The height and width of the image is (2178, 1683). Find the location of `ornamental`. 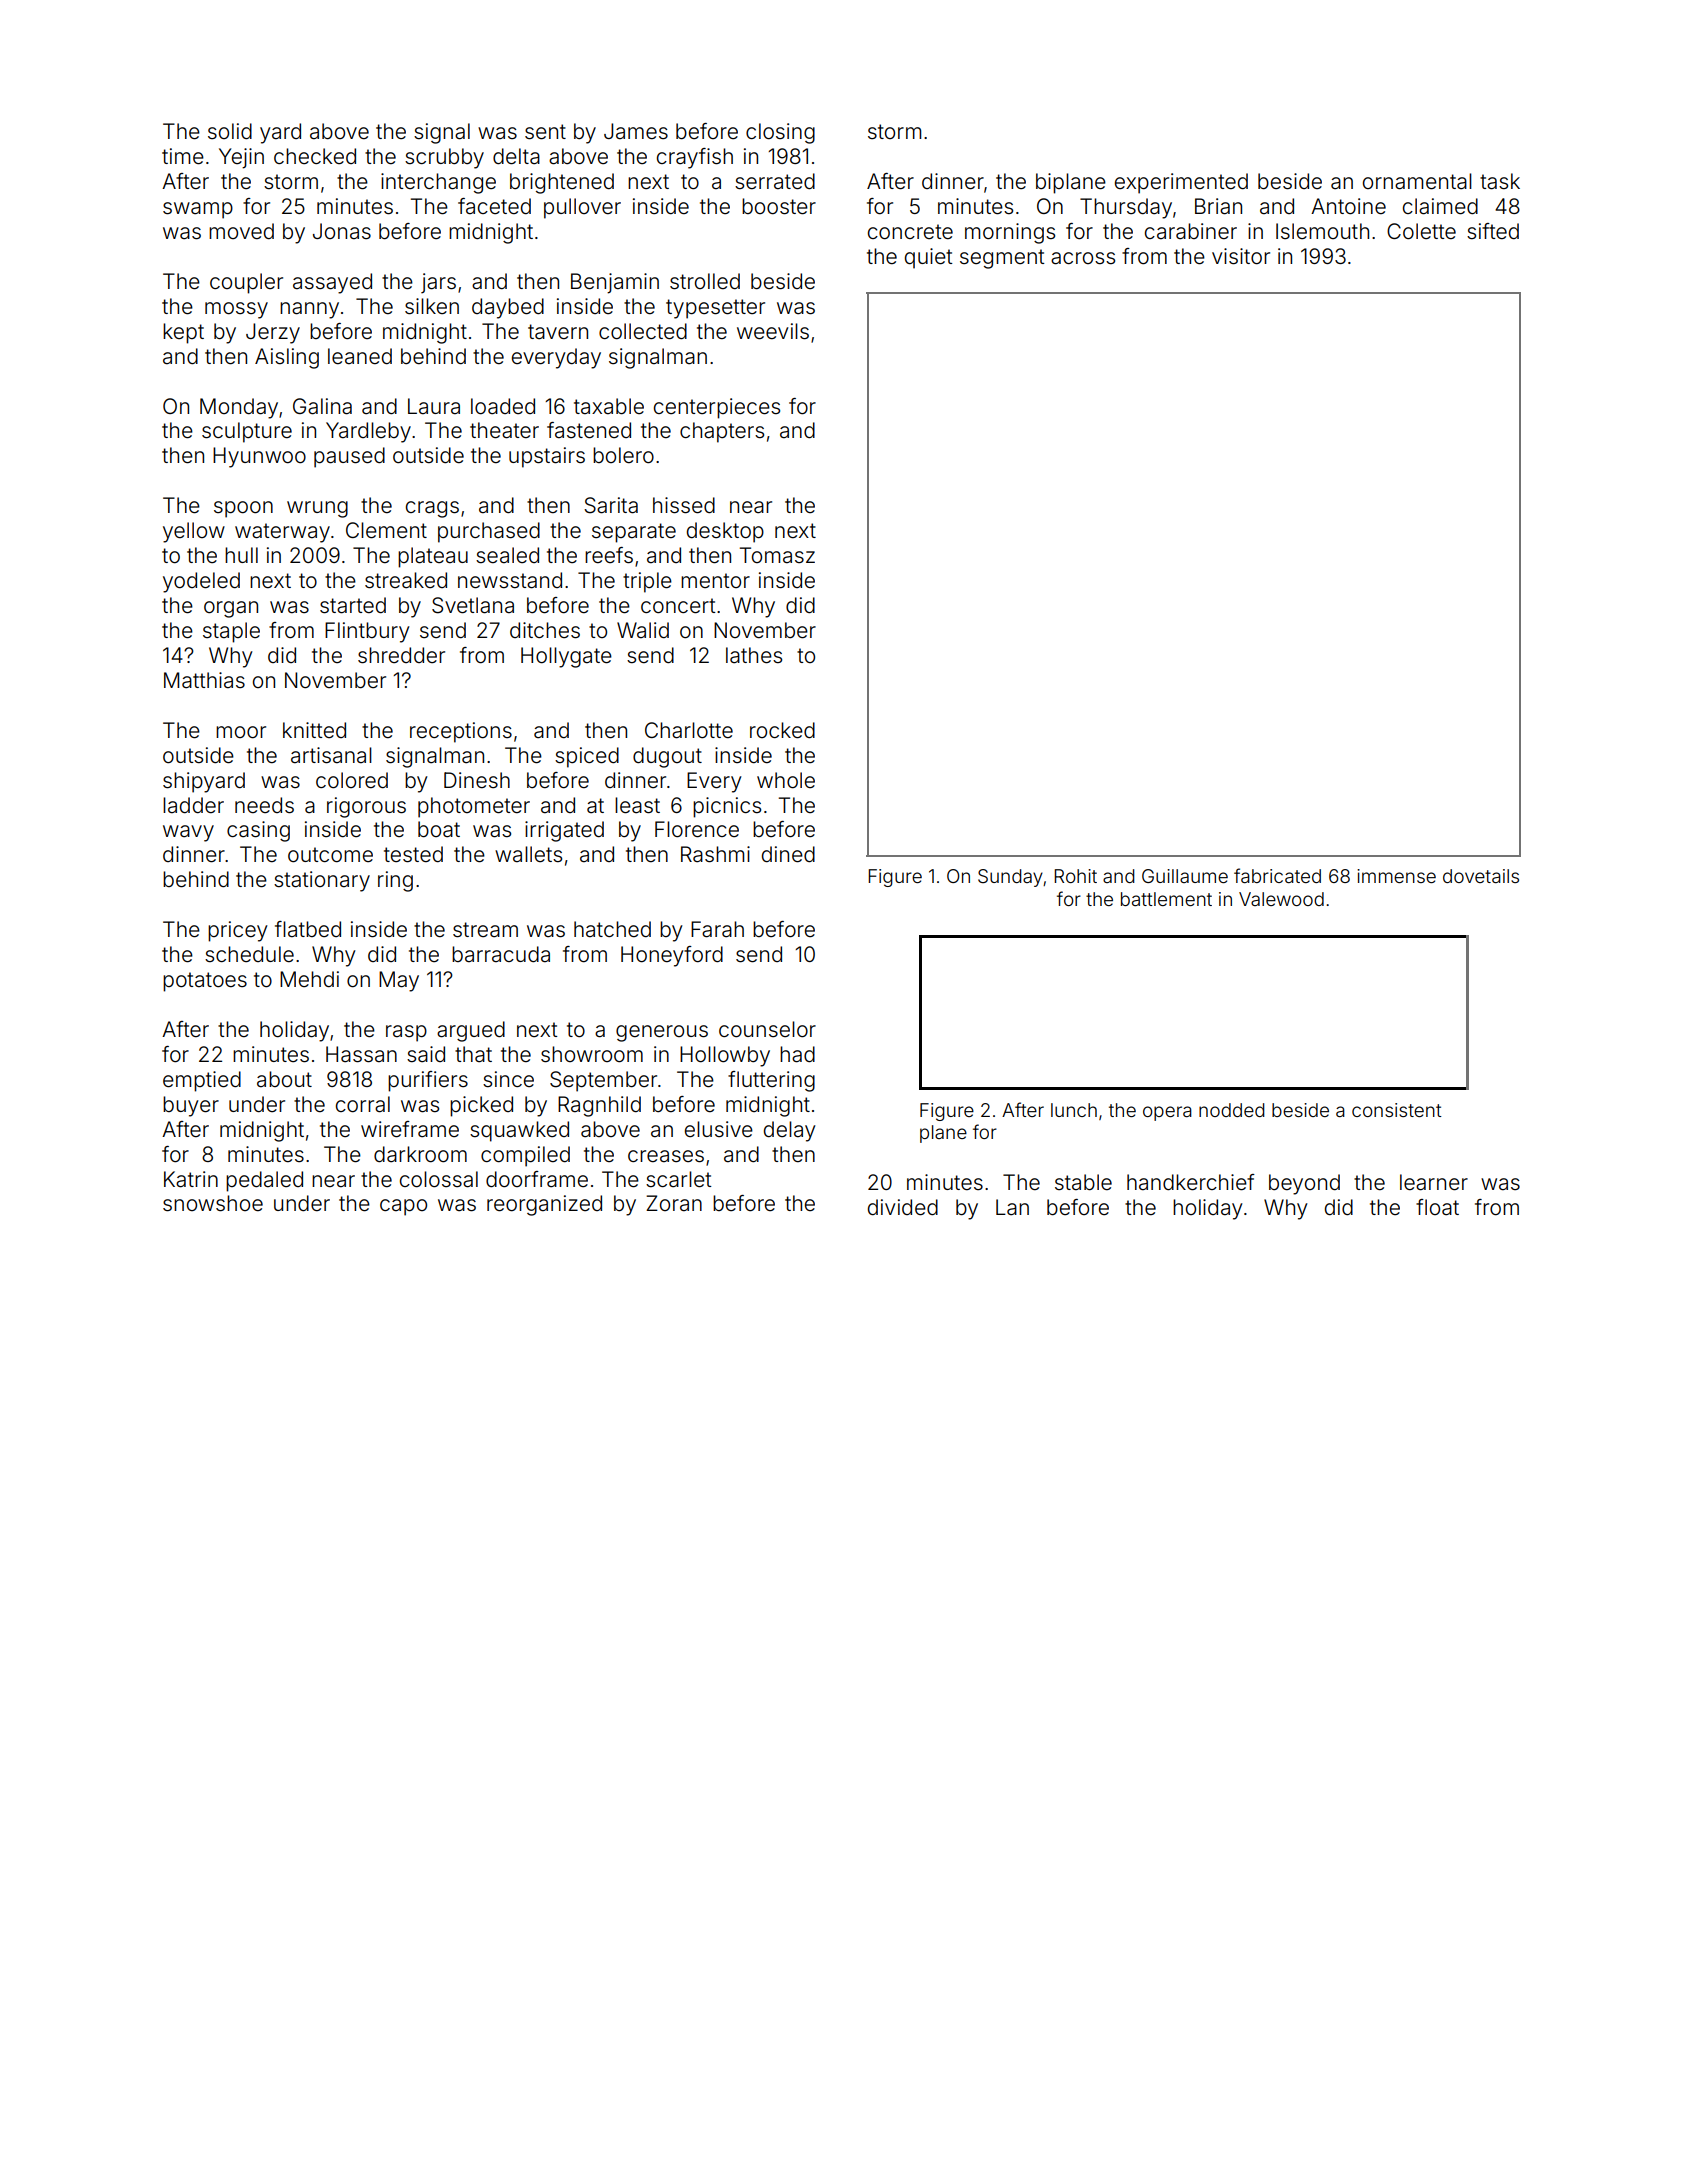

ornamental is located at coordinates (1417, 181).
